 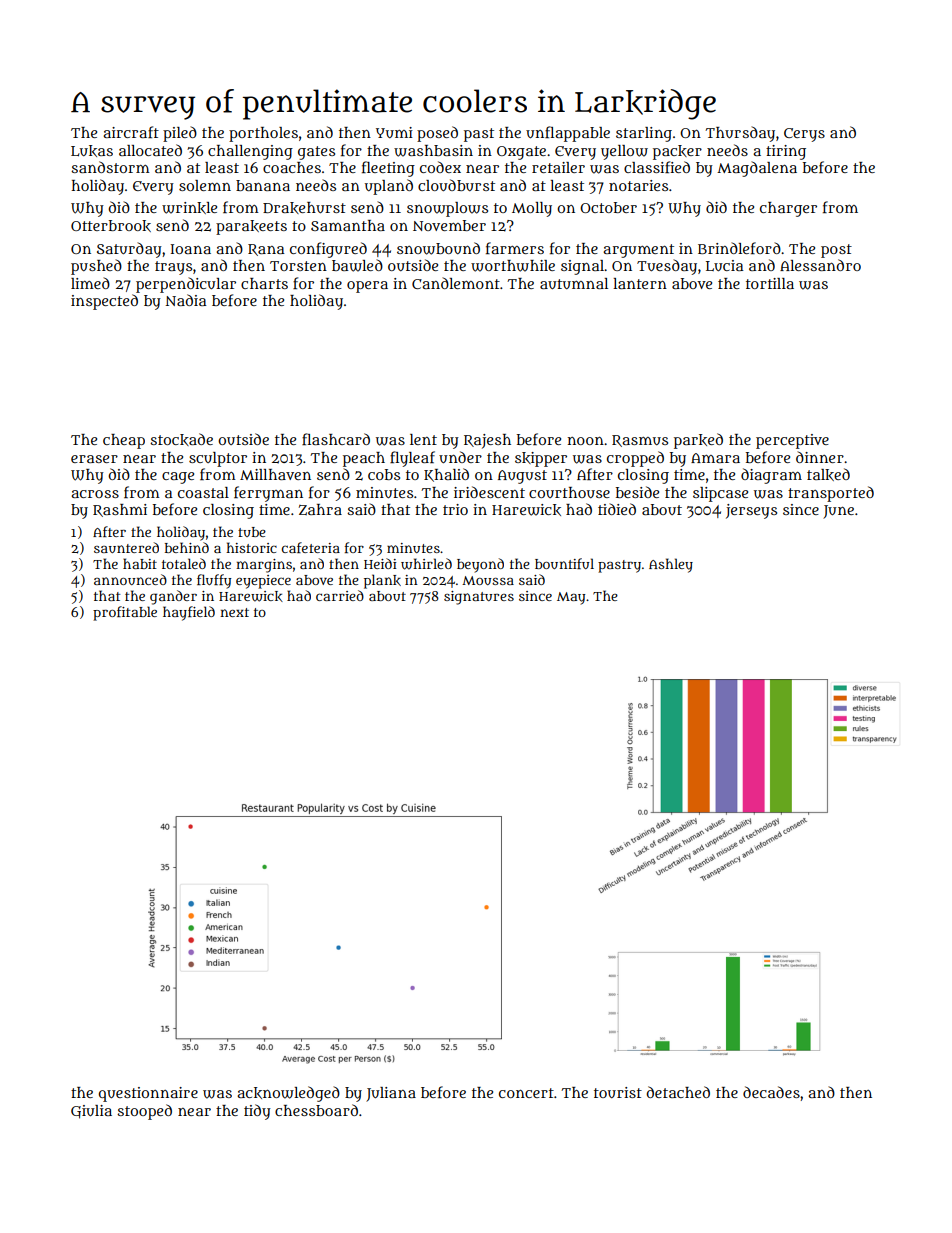 I want to click on tidy, so click(x=257, y=1112).
